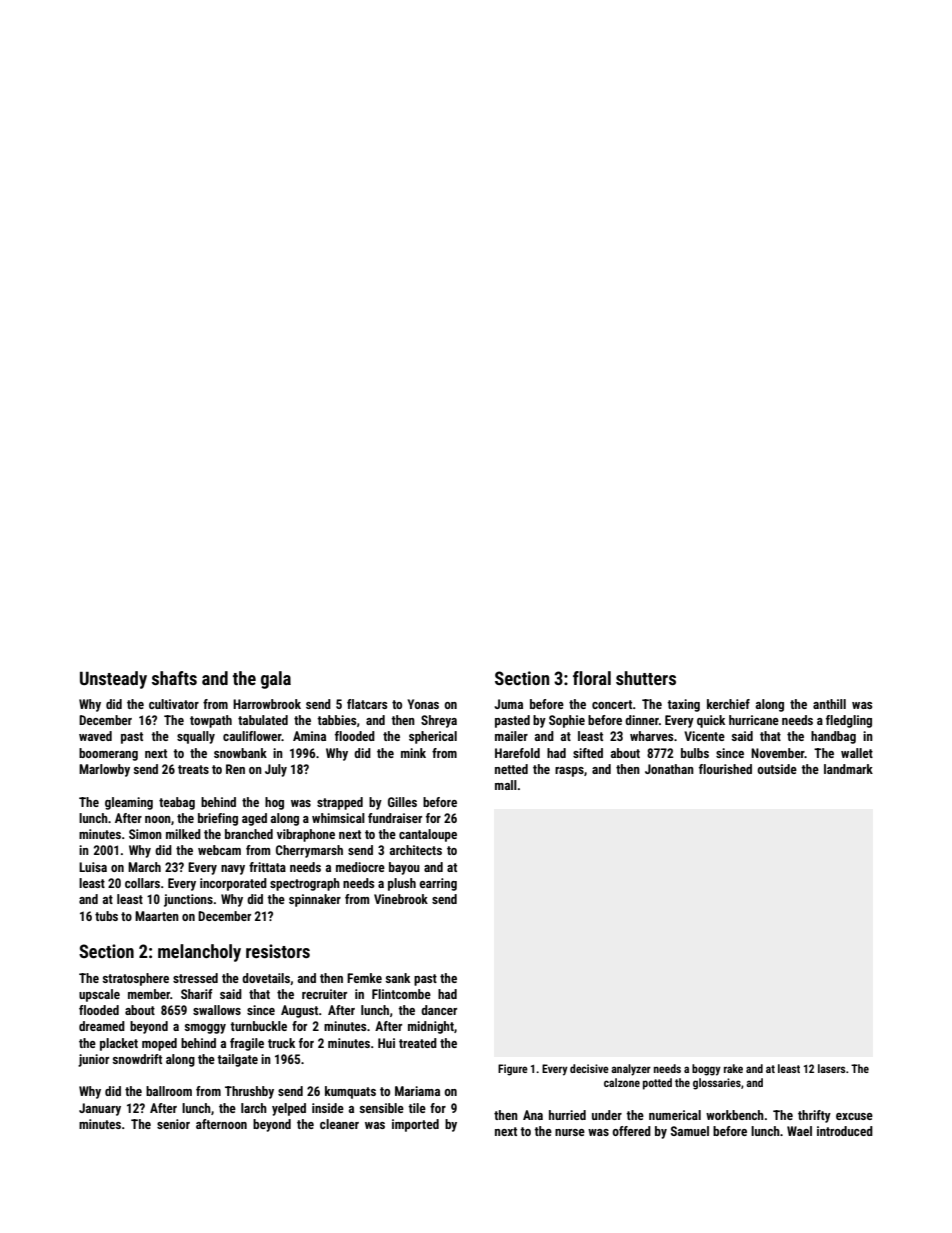 The width and height of the screenshot is (952, 1233). Describe the element at coordinates (173, 1124) in the screenshot. I see `senior` at that location.
